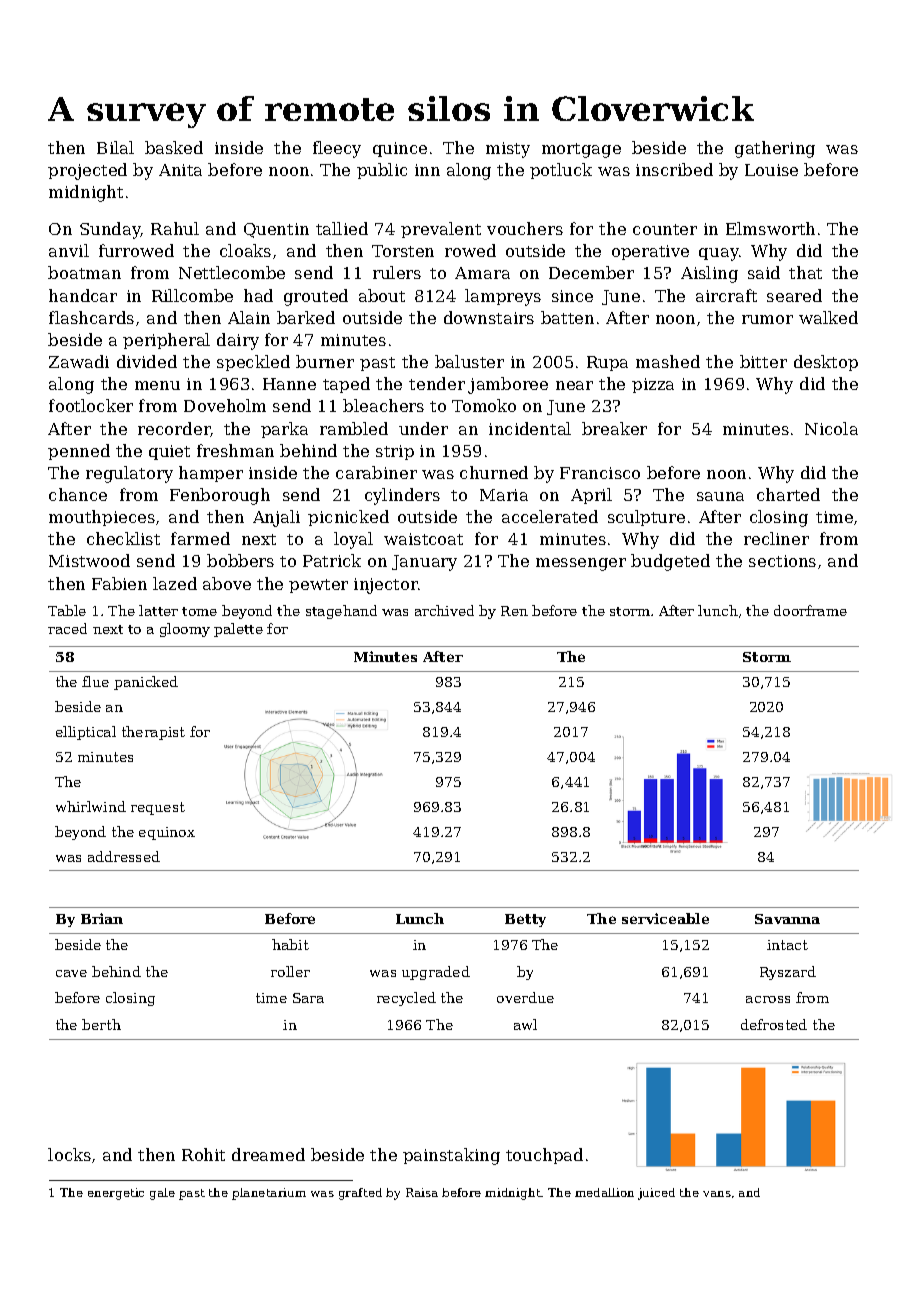  I want to click on gathering, so click(775, 149).
